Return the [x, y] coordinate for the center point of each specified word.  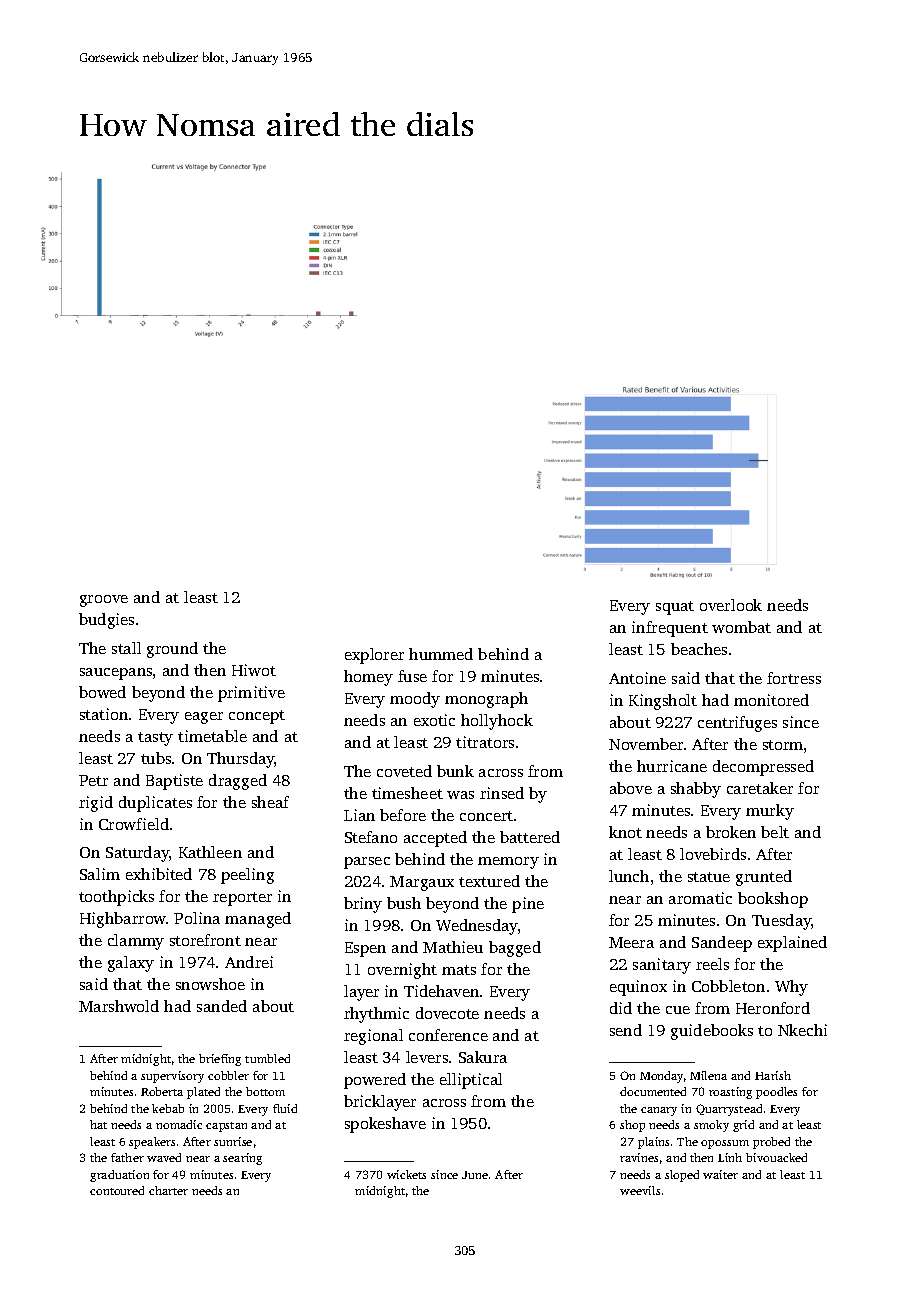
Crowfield [134, 824]
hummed [441, 654]
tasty [155, 739]
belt [775, 832]
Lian [359, 815]
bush [404, 903]
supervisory [172, 1077]
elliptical [471, 1081]
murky [770, 812]
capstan [226, 1127]
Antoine [637, 678]
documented [653, 1091]
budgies [106, 621]
